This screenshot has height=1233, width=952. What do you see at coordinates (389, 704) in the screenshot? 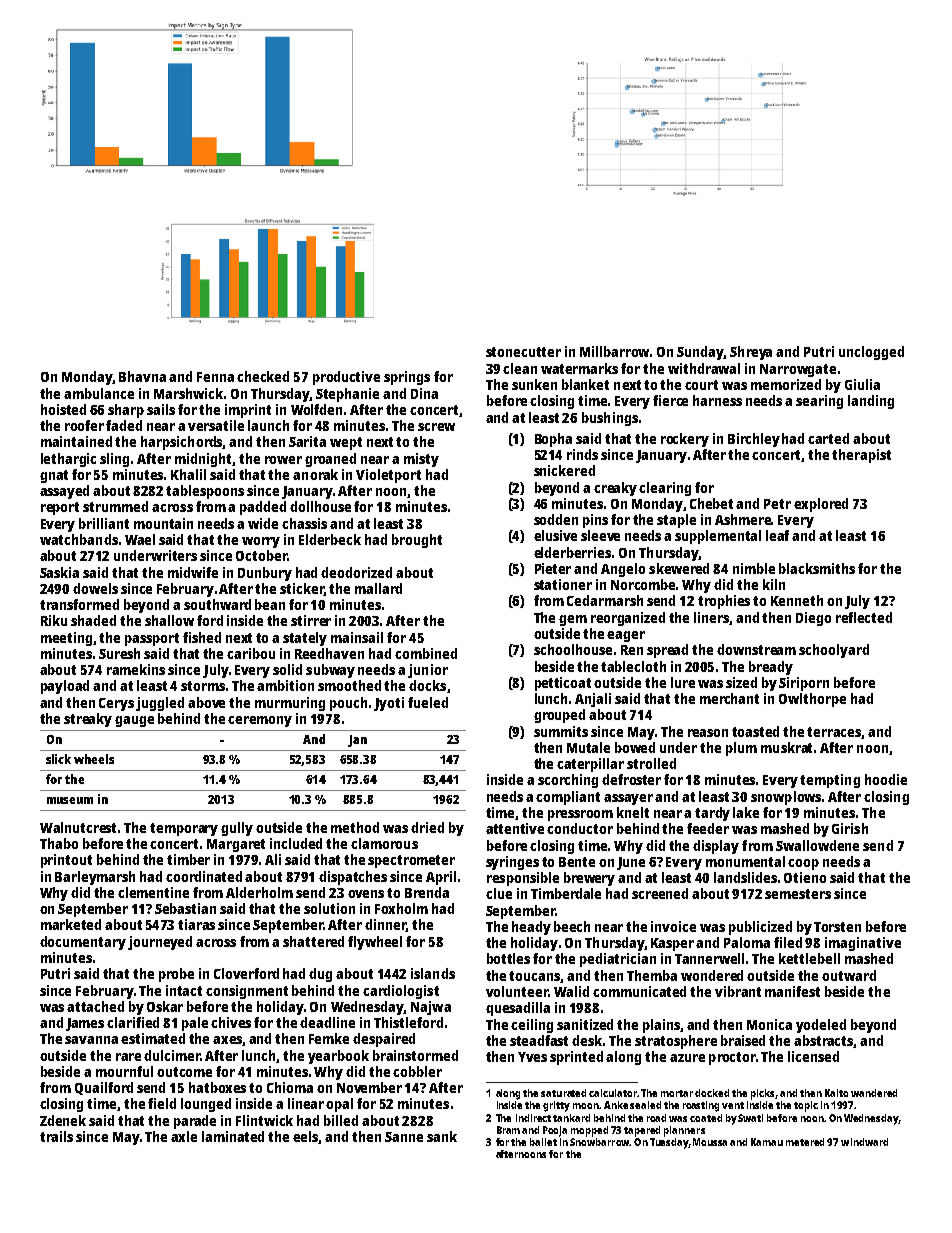
I see `Jyoti` at bounding box center [389, 704].
